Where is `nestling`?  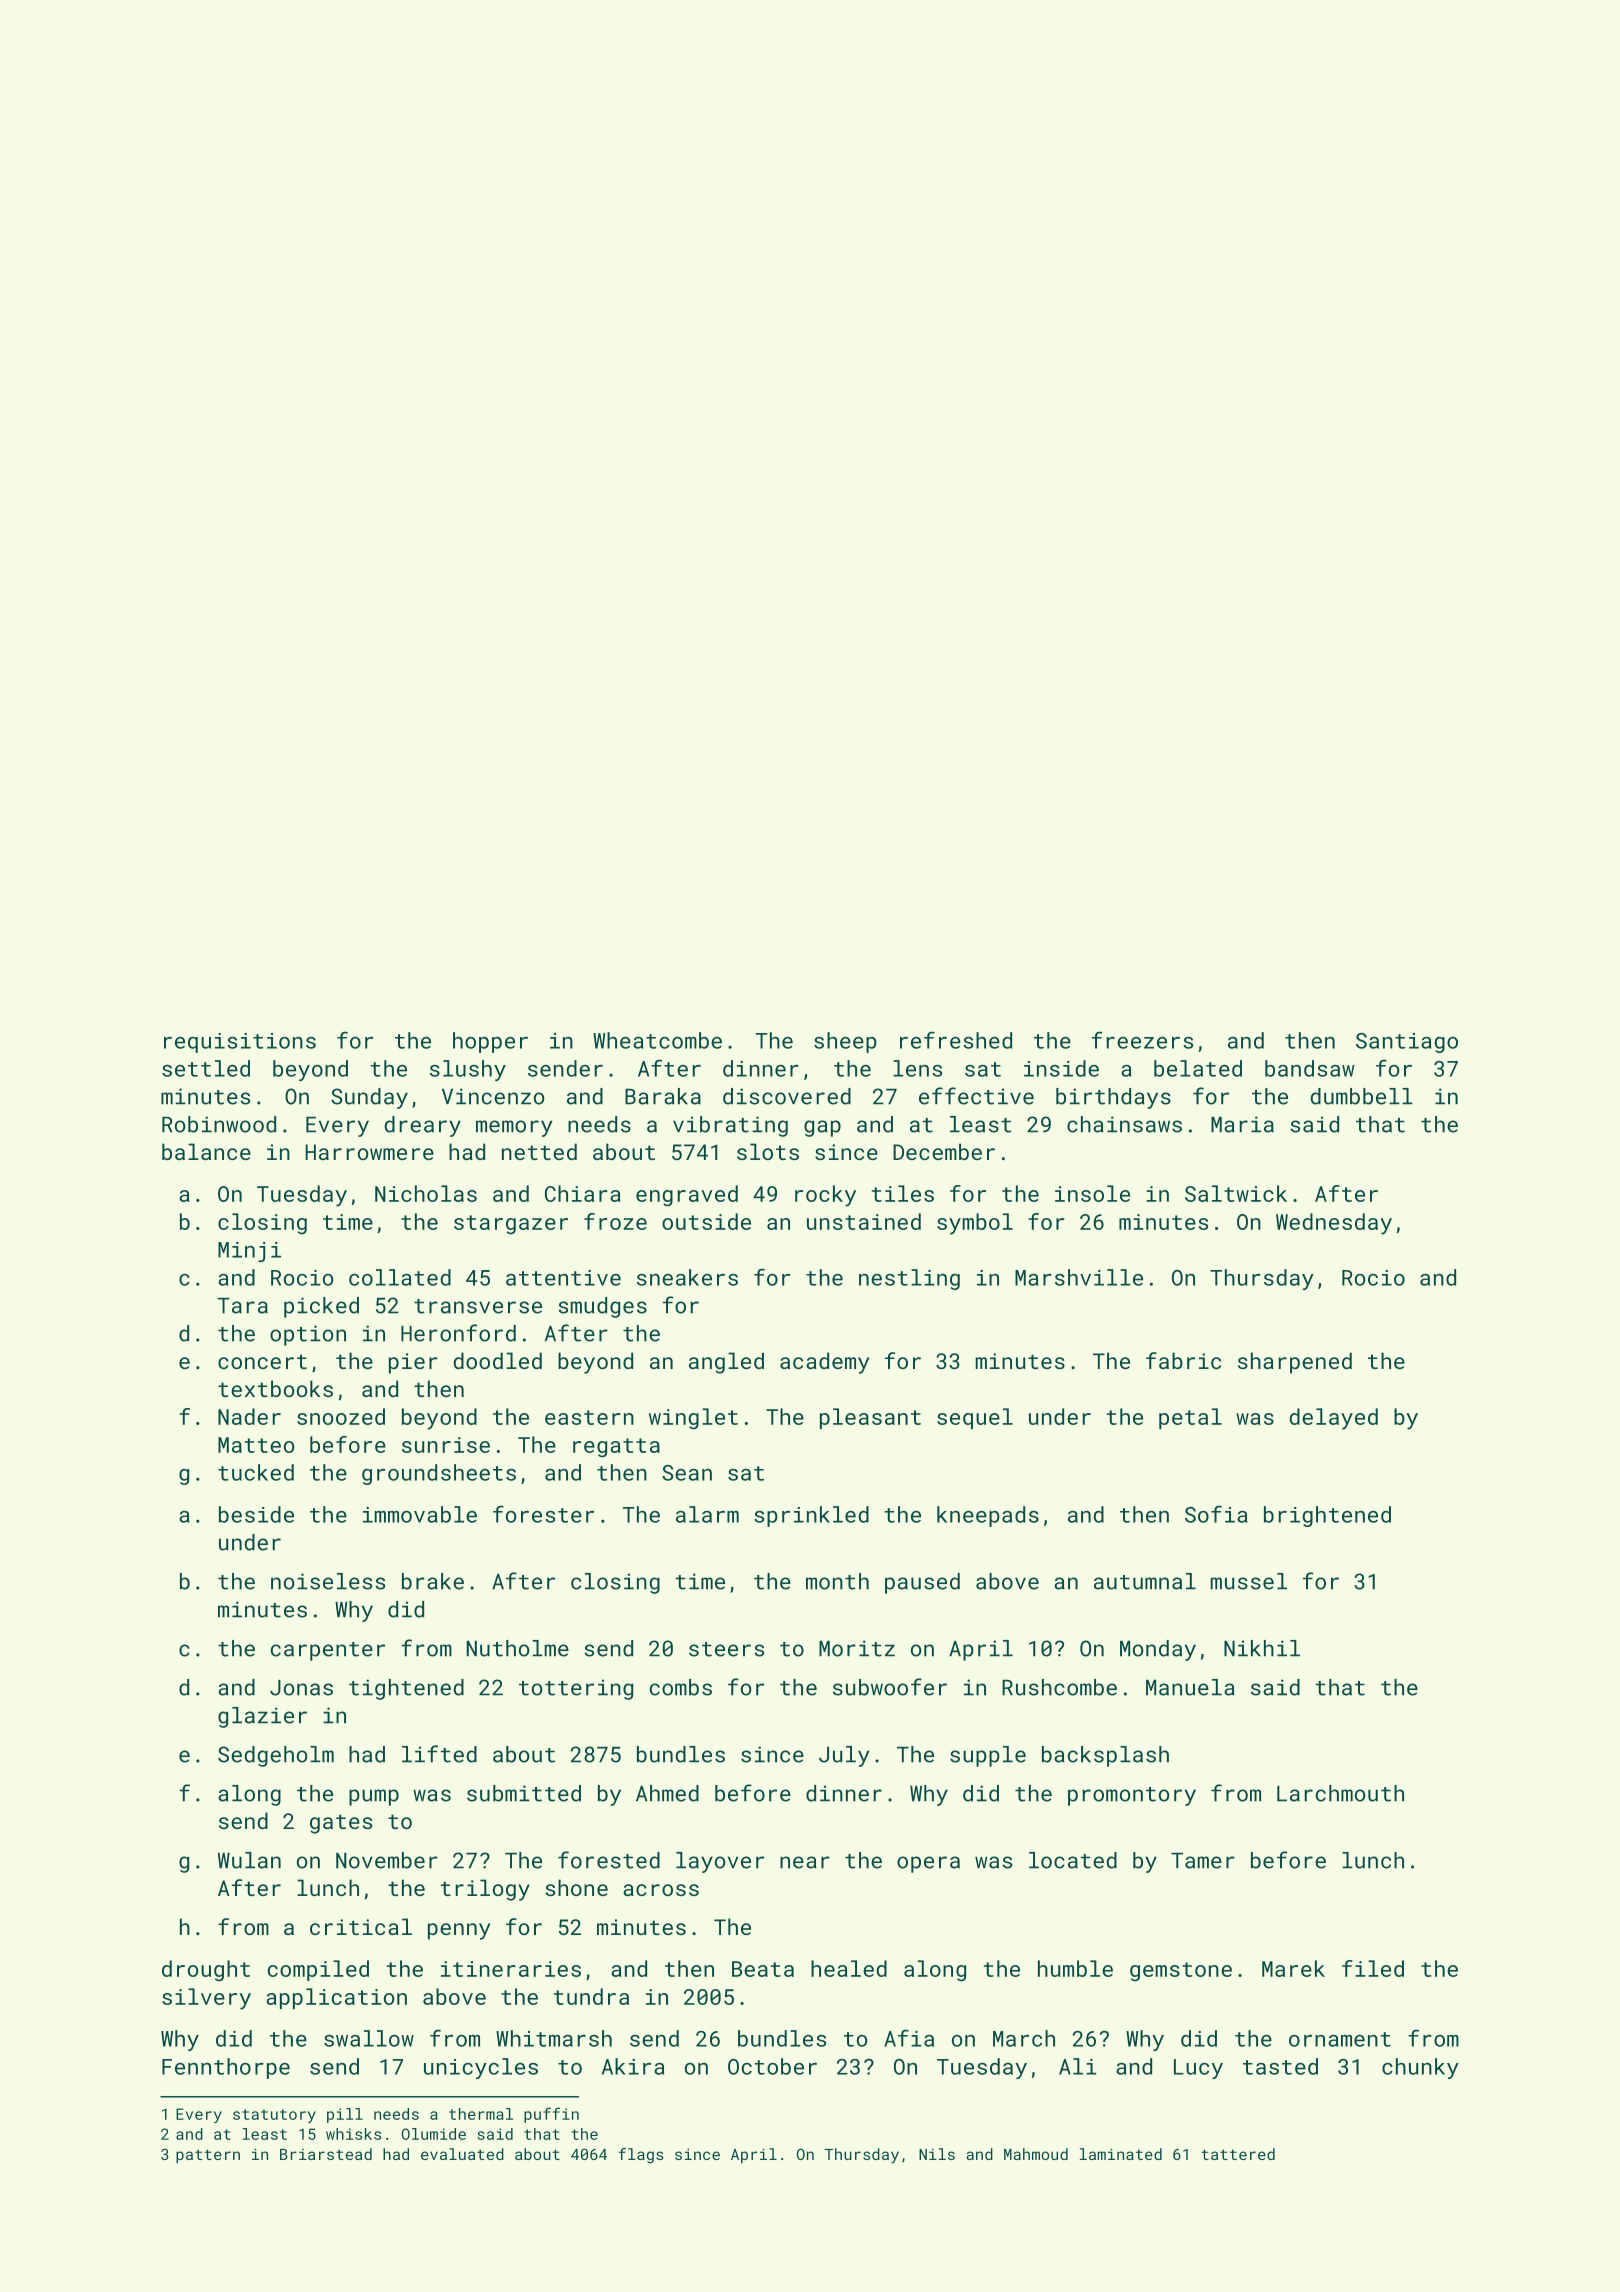
nestling is located at coordinates (909, 1279).
